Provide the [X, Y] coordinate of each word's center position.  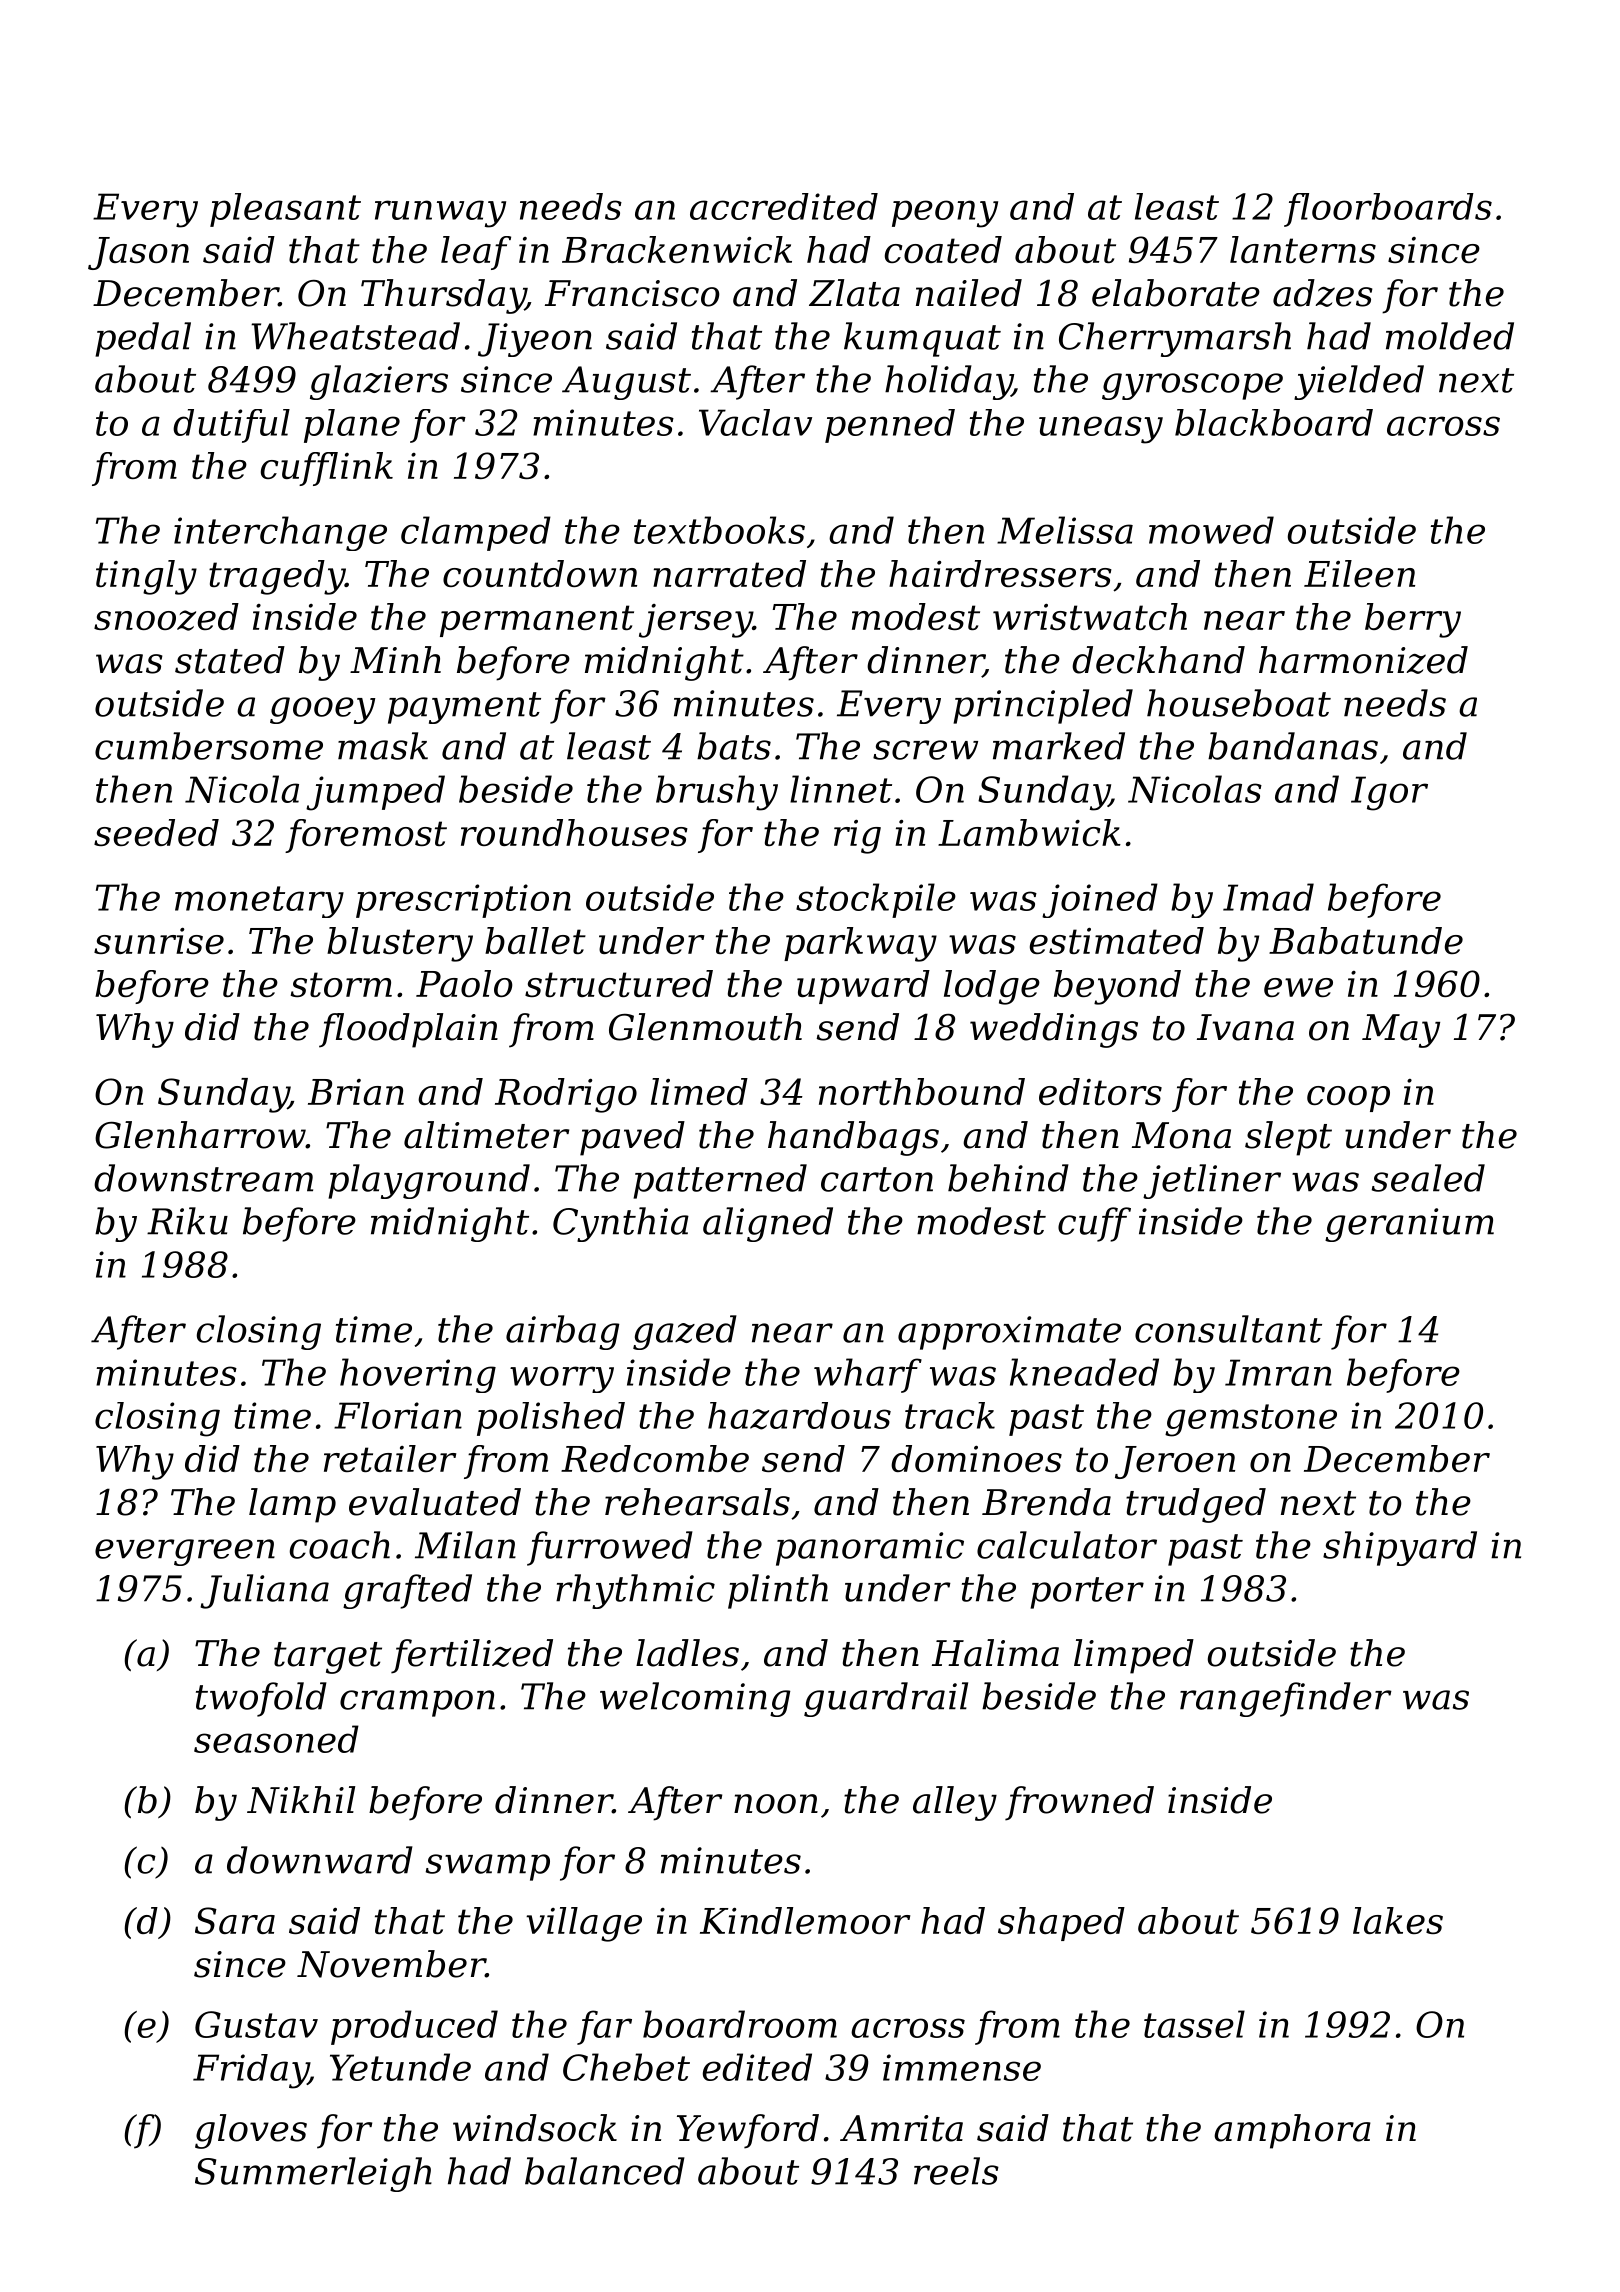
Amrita [901, 2128]
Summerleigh [313, 2174]
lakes [1398, 1920]
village [584, 1924]
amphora [1292, 2131]
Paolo [464, 983]
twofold [261, 1699]
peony [945, 214]
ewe [1298, 987]
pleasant [285, 210]
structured [619, 983]
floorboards [1388, 210]
